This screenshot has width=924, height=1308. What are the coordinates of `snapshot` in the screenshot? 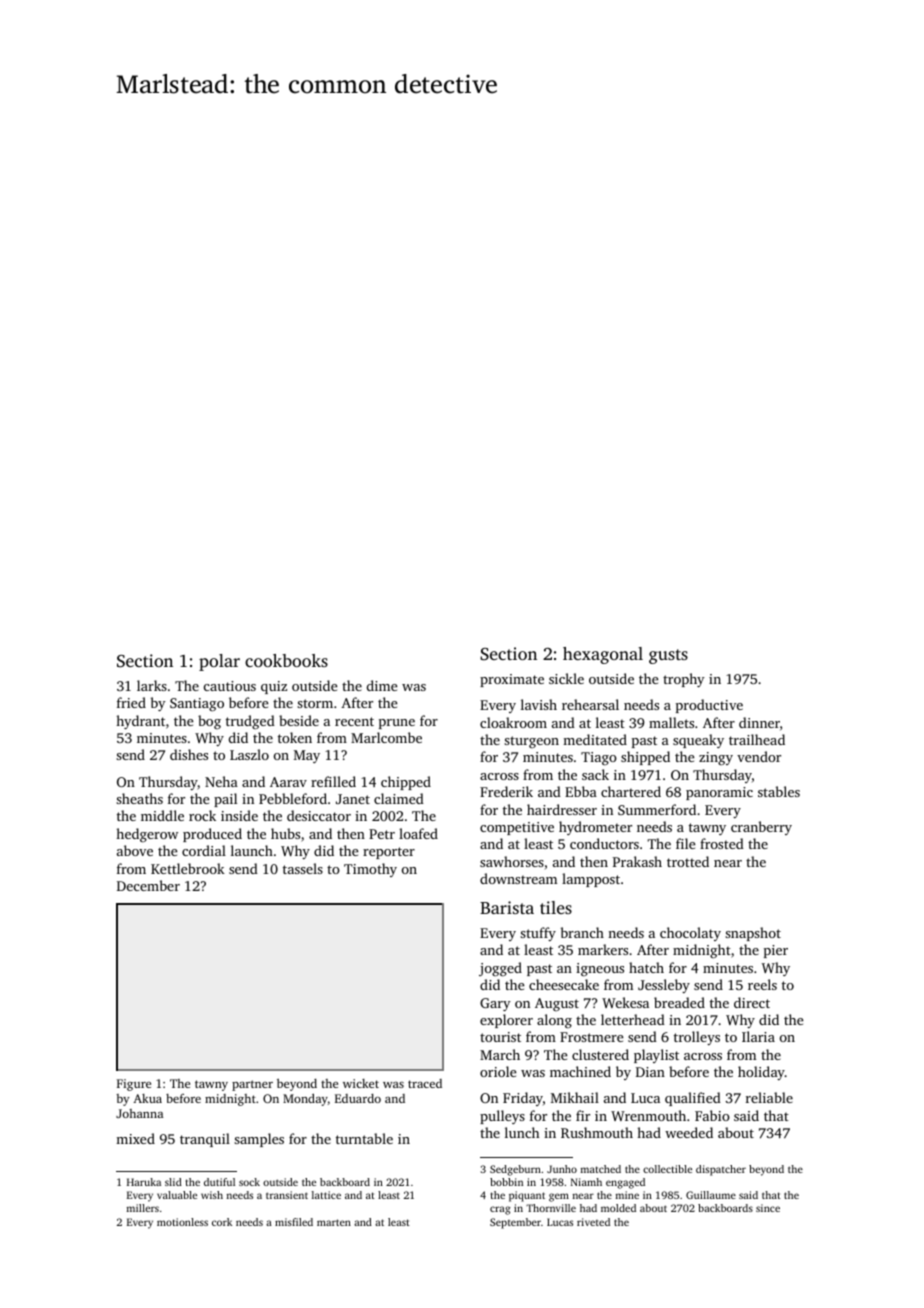 It's located at (753, 934).
